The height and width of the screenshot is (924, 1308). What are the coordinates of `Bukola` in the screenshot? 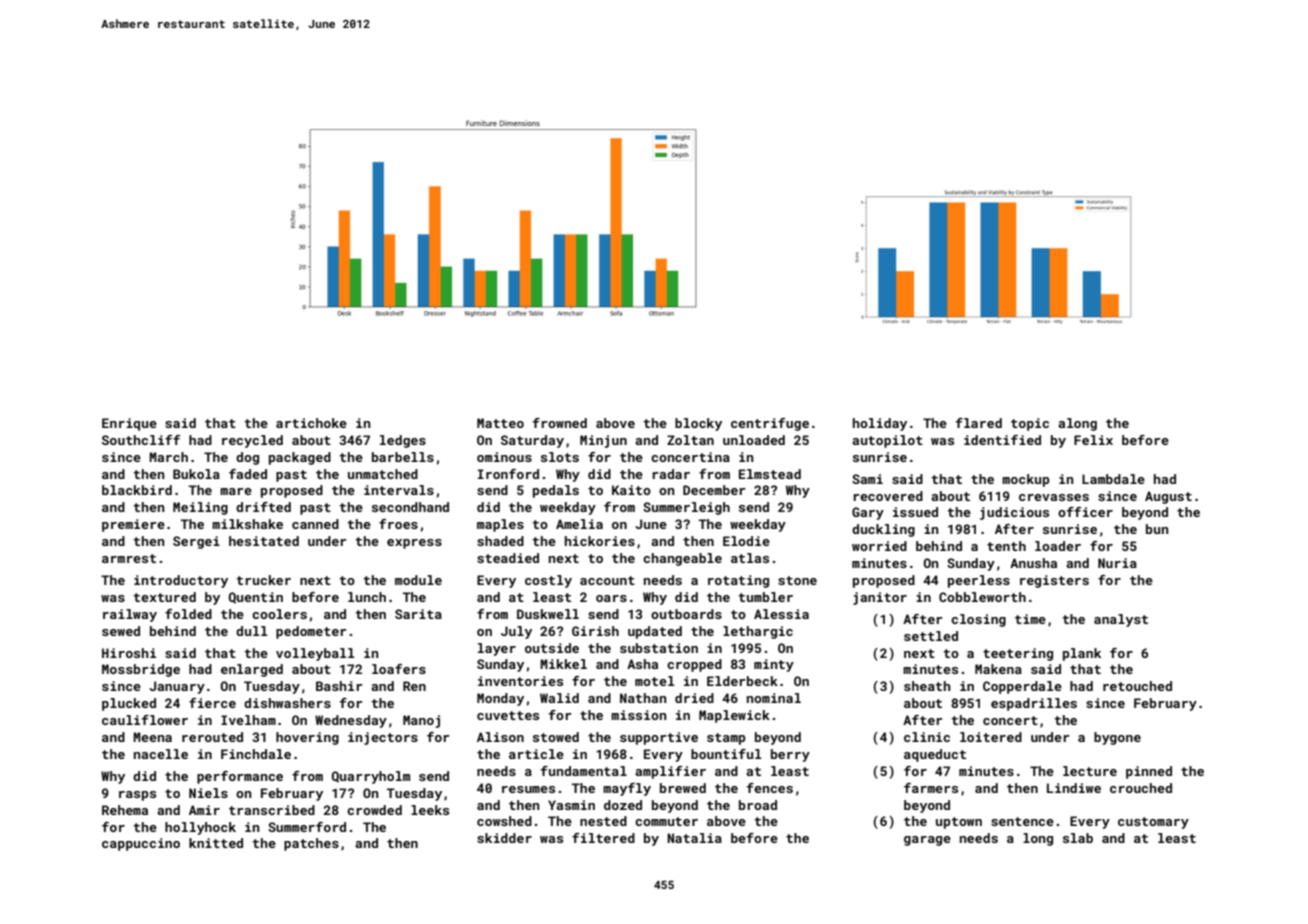 It's located at (196, 474).
